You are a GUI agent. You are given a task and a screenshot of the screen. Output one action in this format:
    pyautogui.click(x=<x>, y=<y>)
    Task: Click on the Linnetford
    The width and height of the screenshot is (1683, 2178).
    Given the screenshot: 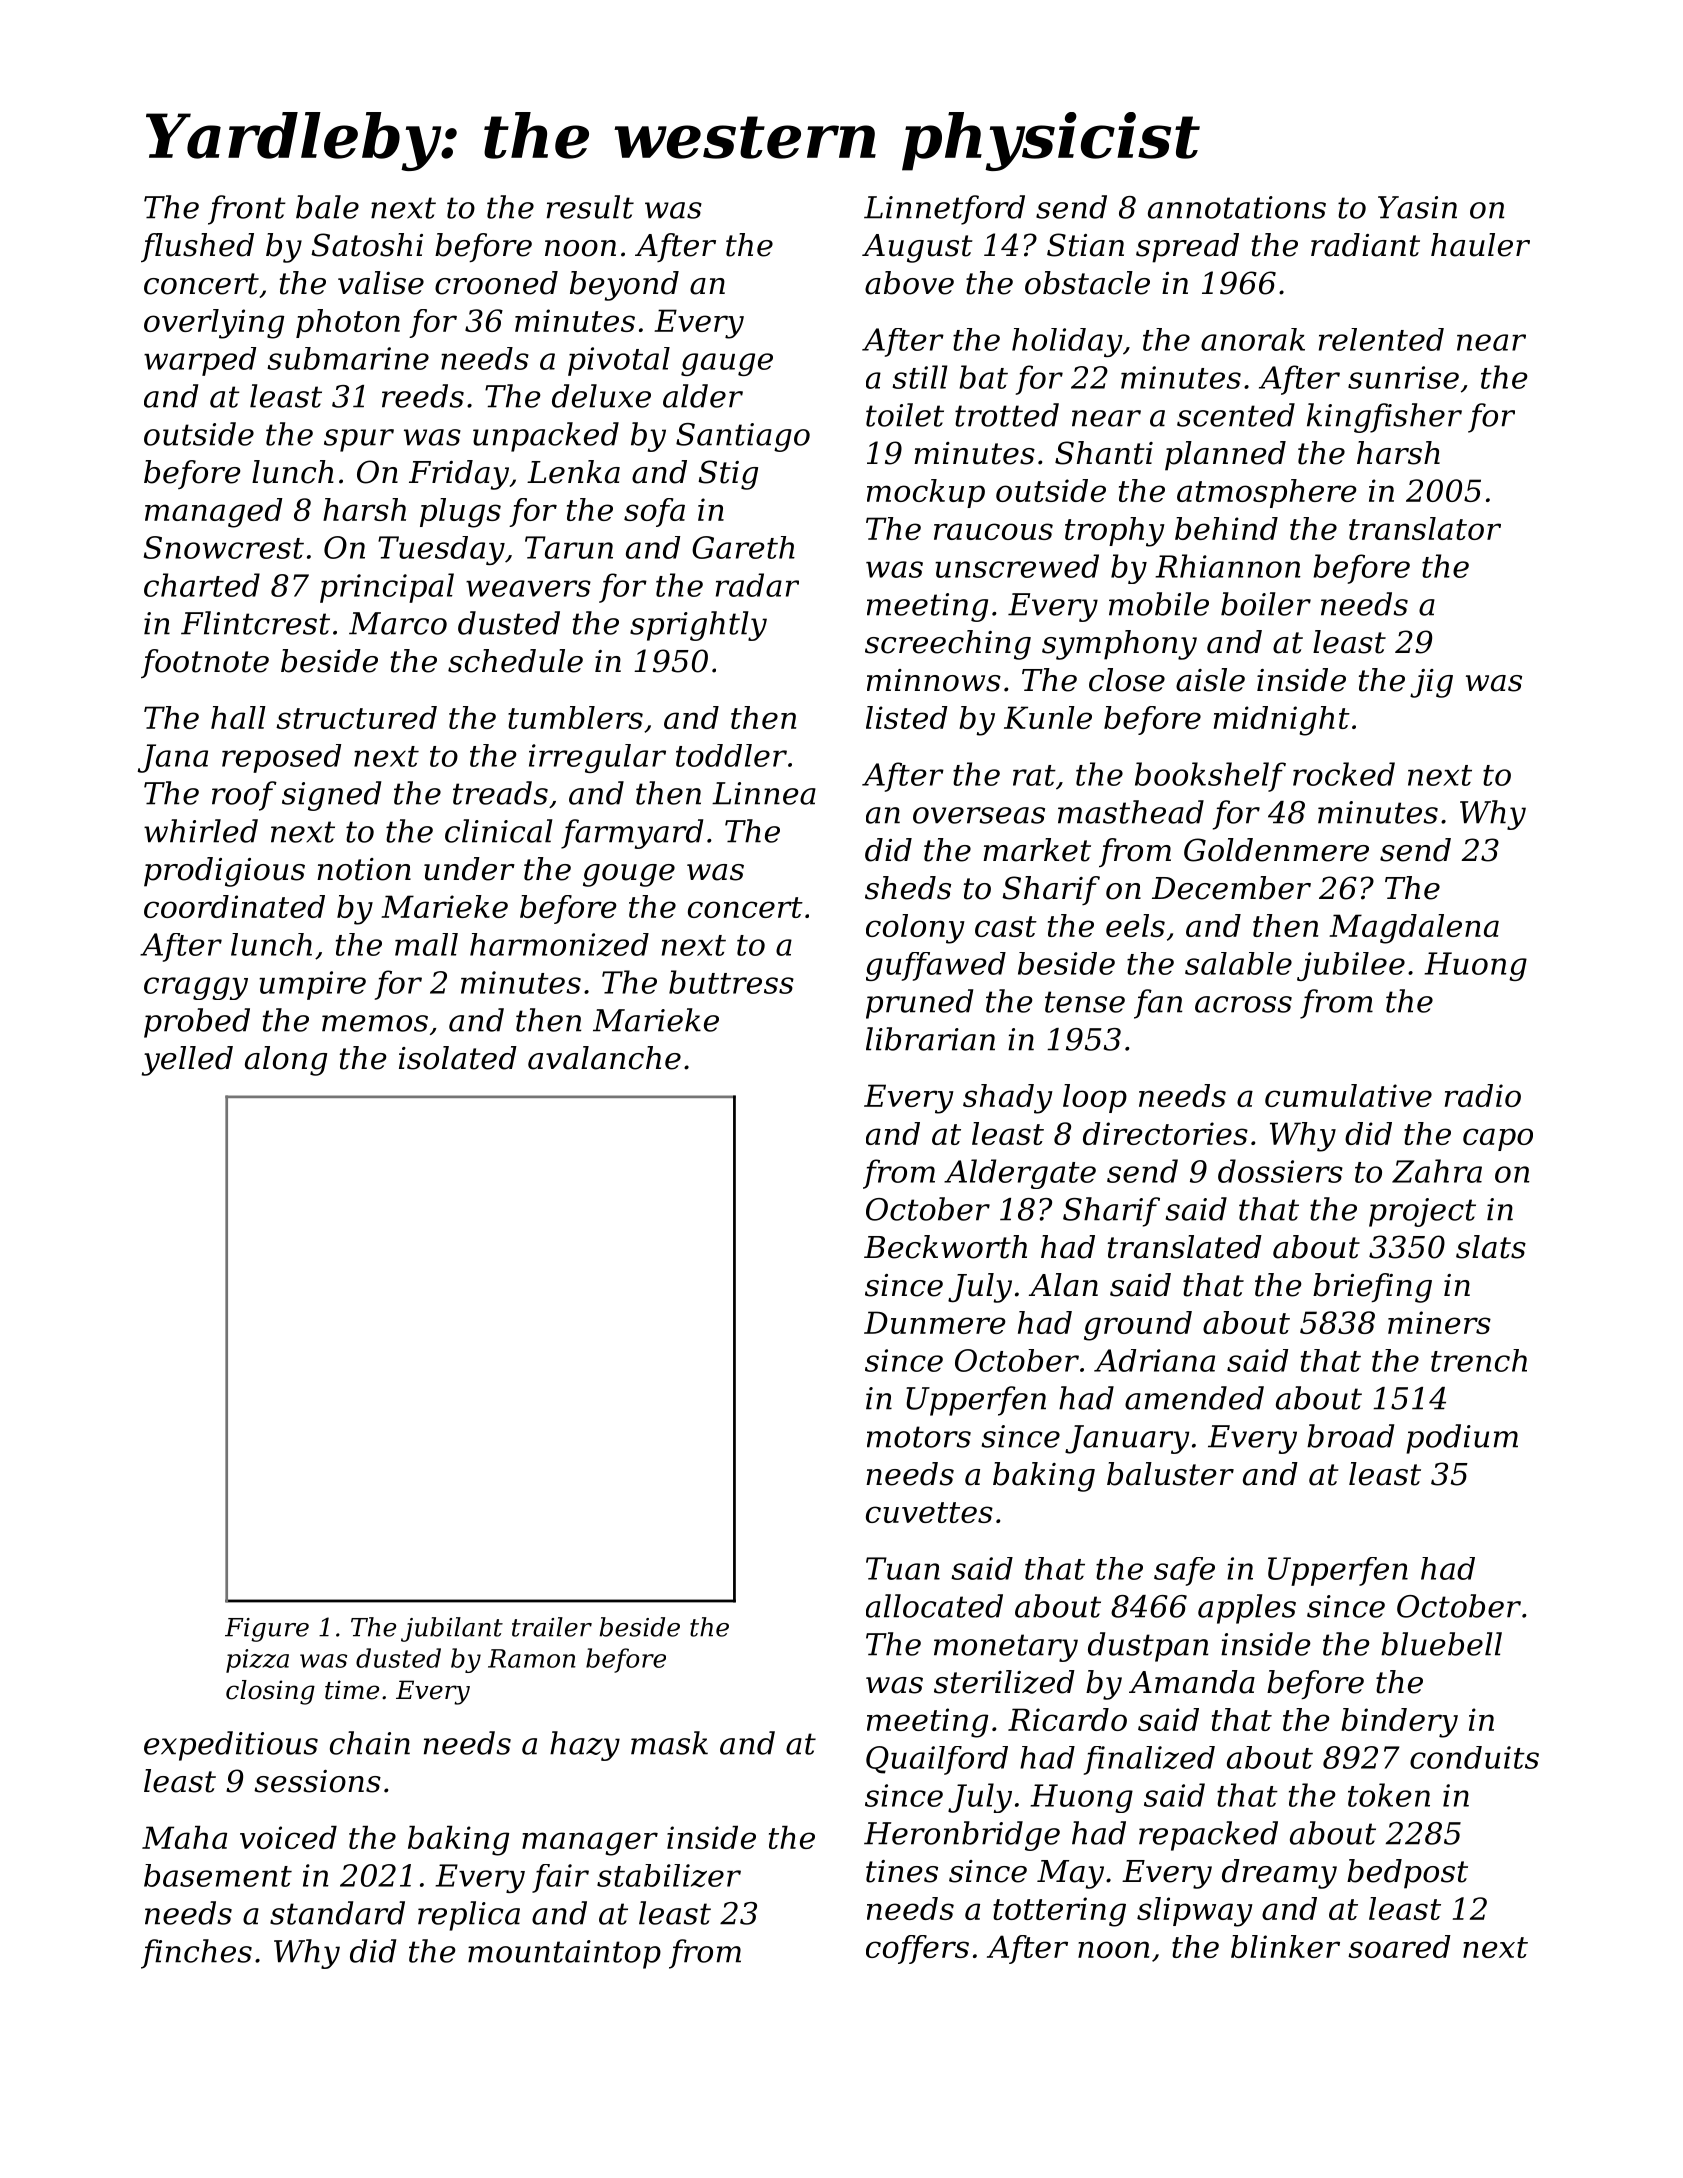 What is the action you would take?
    pyautogui.click(x=944, y=210)
